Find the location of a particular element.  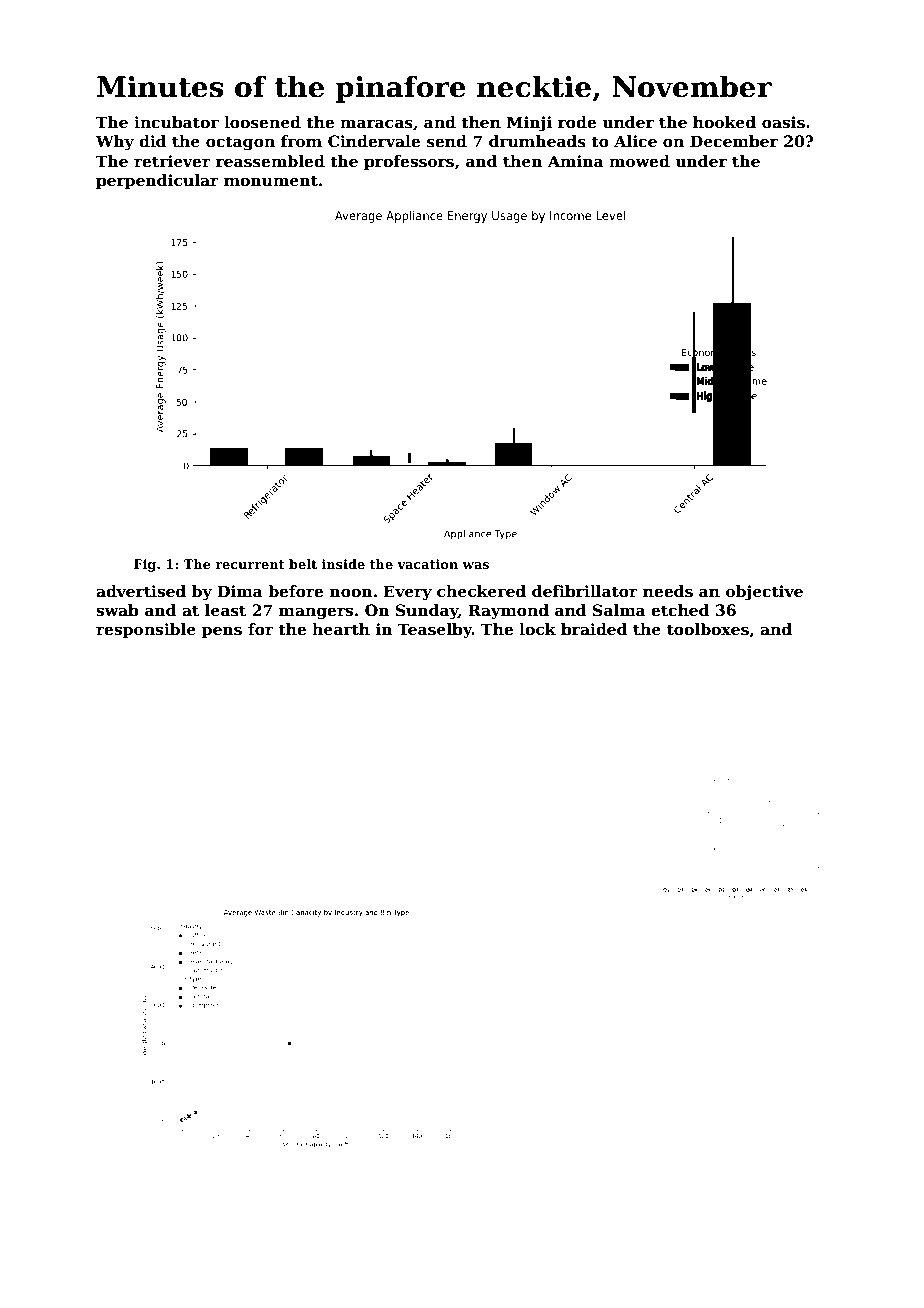

mowed is located at coordinates (639, 161).
